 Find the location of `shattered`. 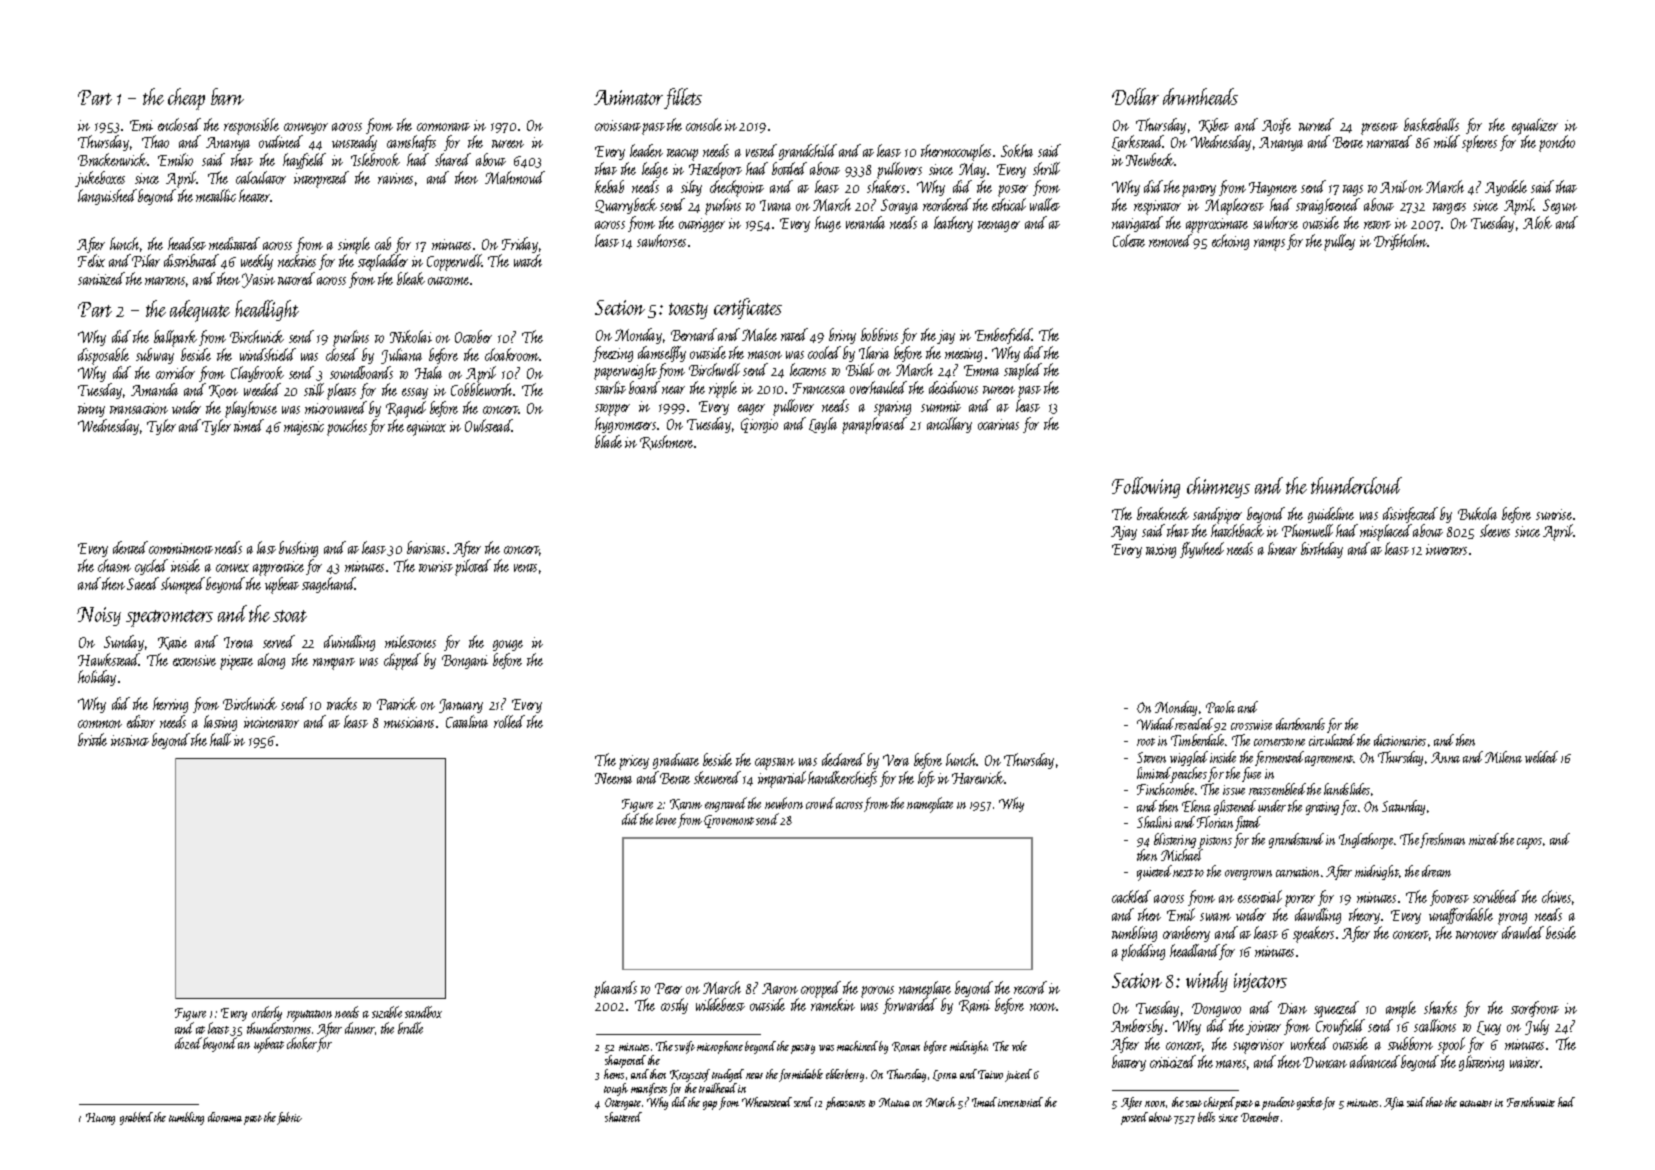

shattered is located at coordinates (623, 1117).
